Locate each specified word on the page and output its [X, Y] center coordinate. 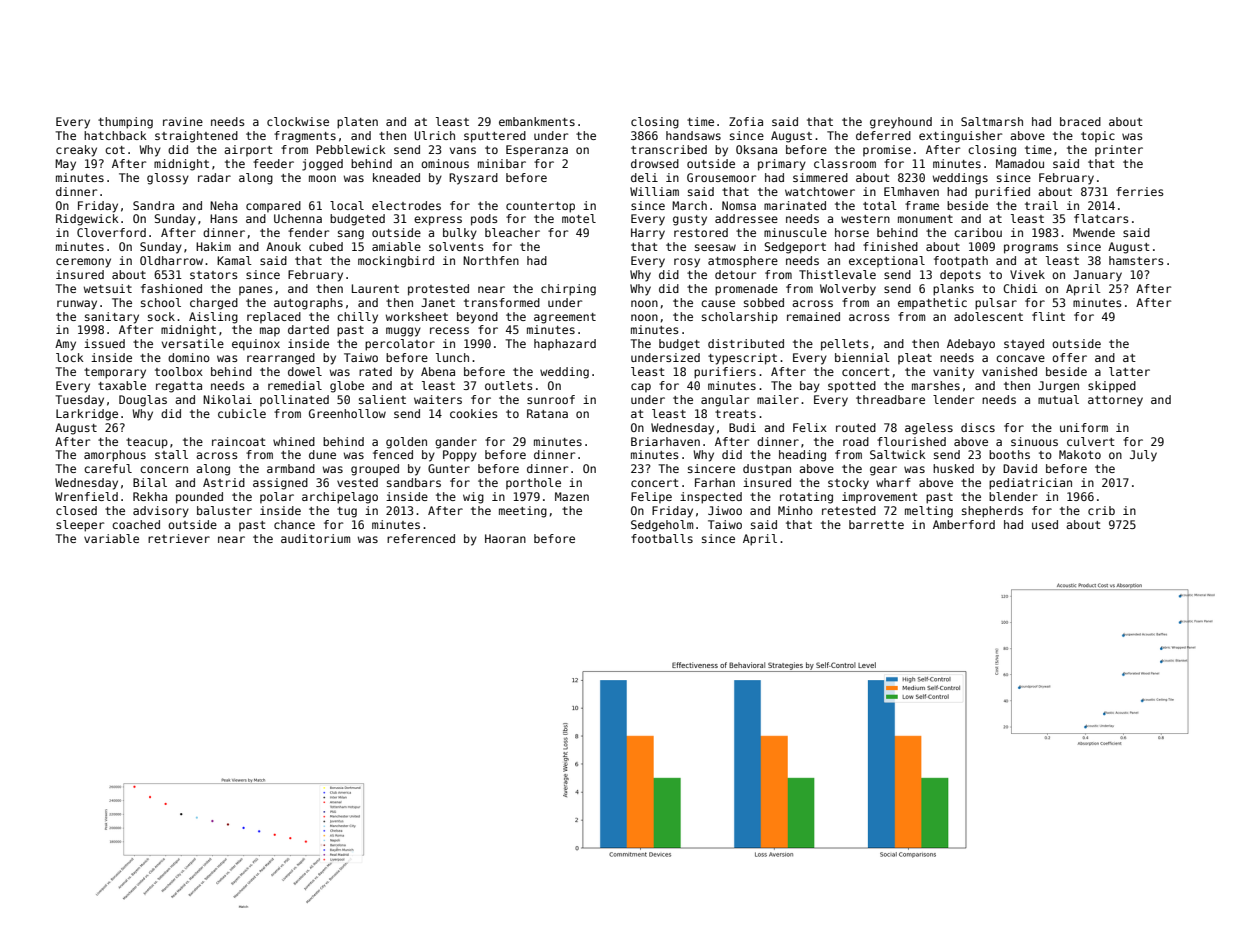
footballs [662, 538]
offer [1069, 357]
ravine [183, 121]
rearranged [281, 359]
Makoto [1080, 454]
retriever [179, 538]
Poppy [460, 456]
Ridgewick [87, 220]
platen [357, 123]
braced [1080, 121]
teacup [147, 443]
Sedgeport [795, 248]
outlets [509, 385]
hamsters [1136, 260]
